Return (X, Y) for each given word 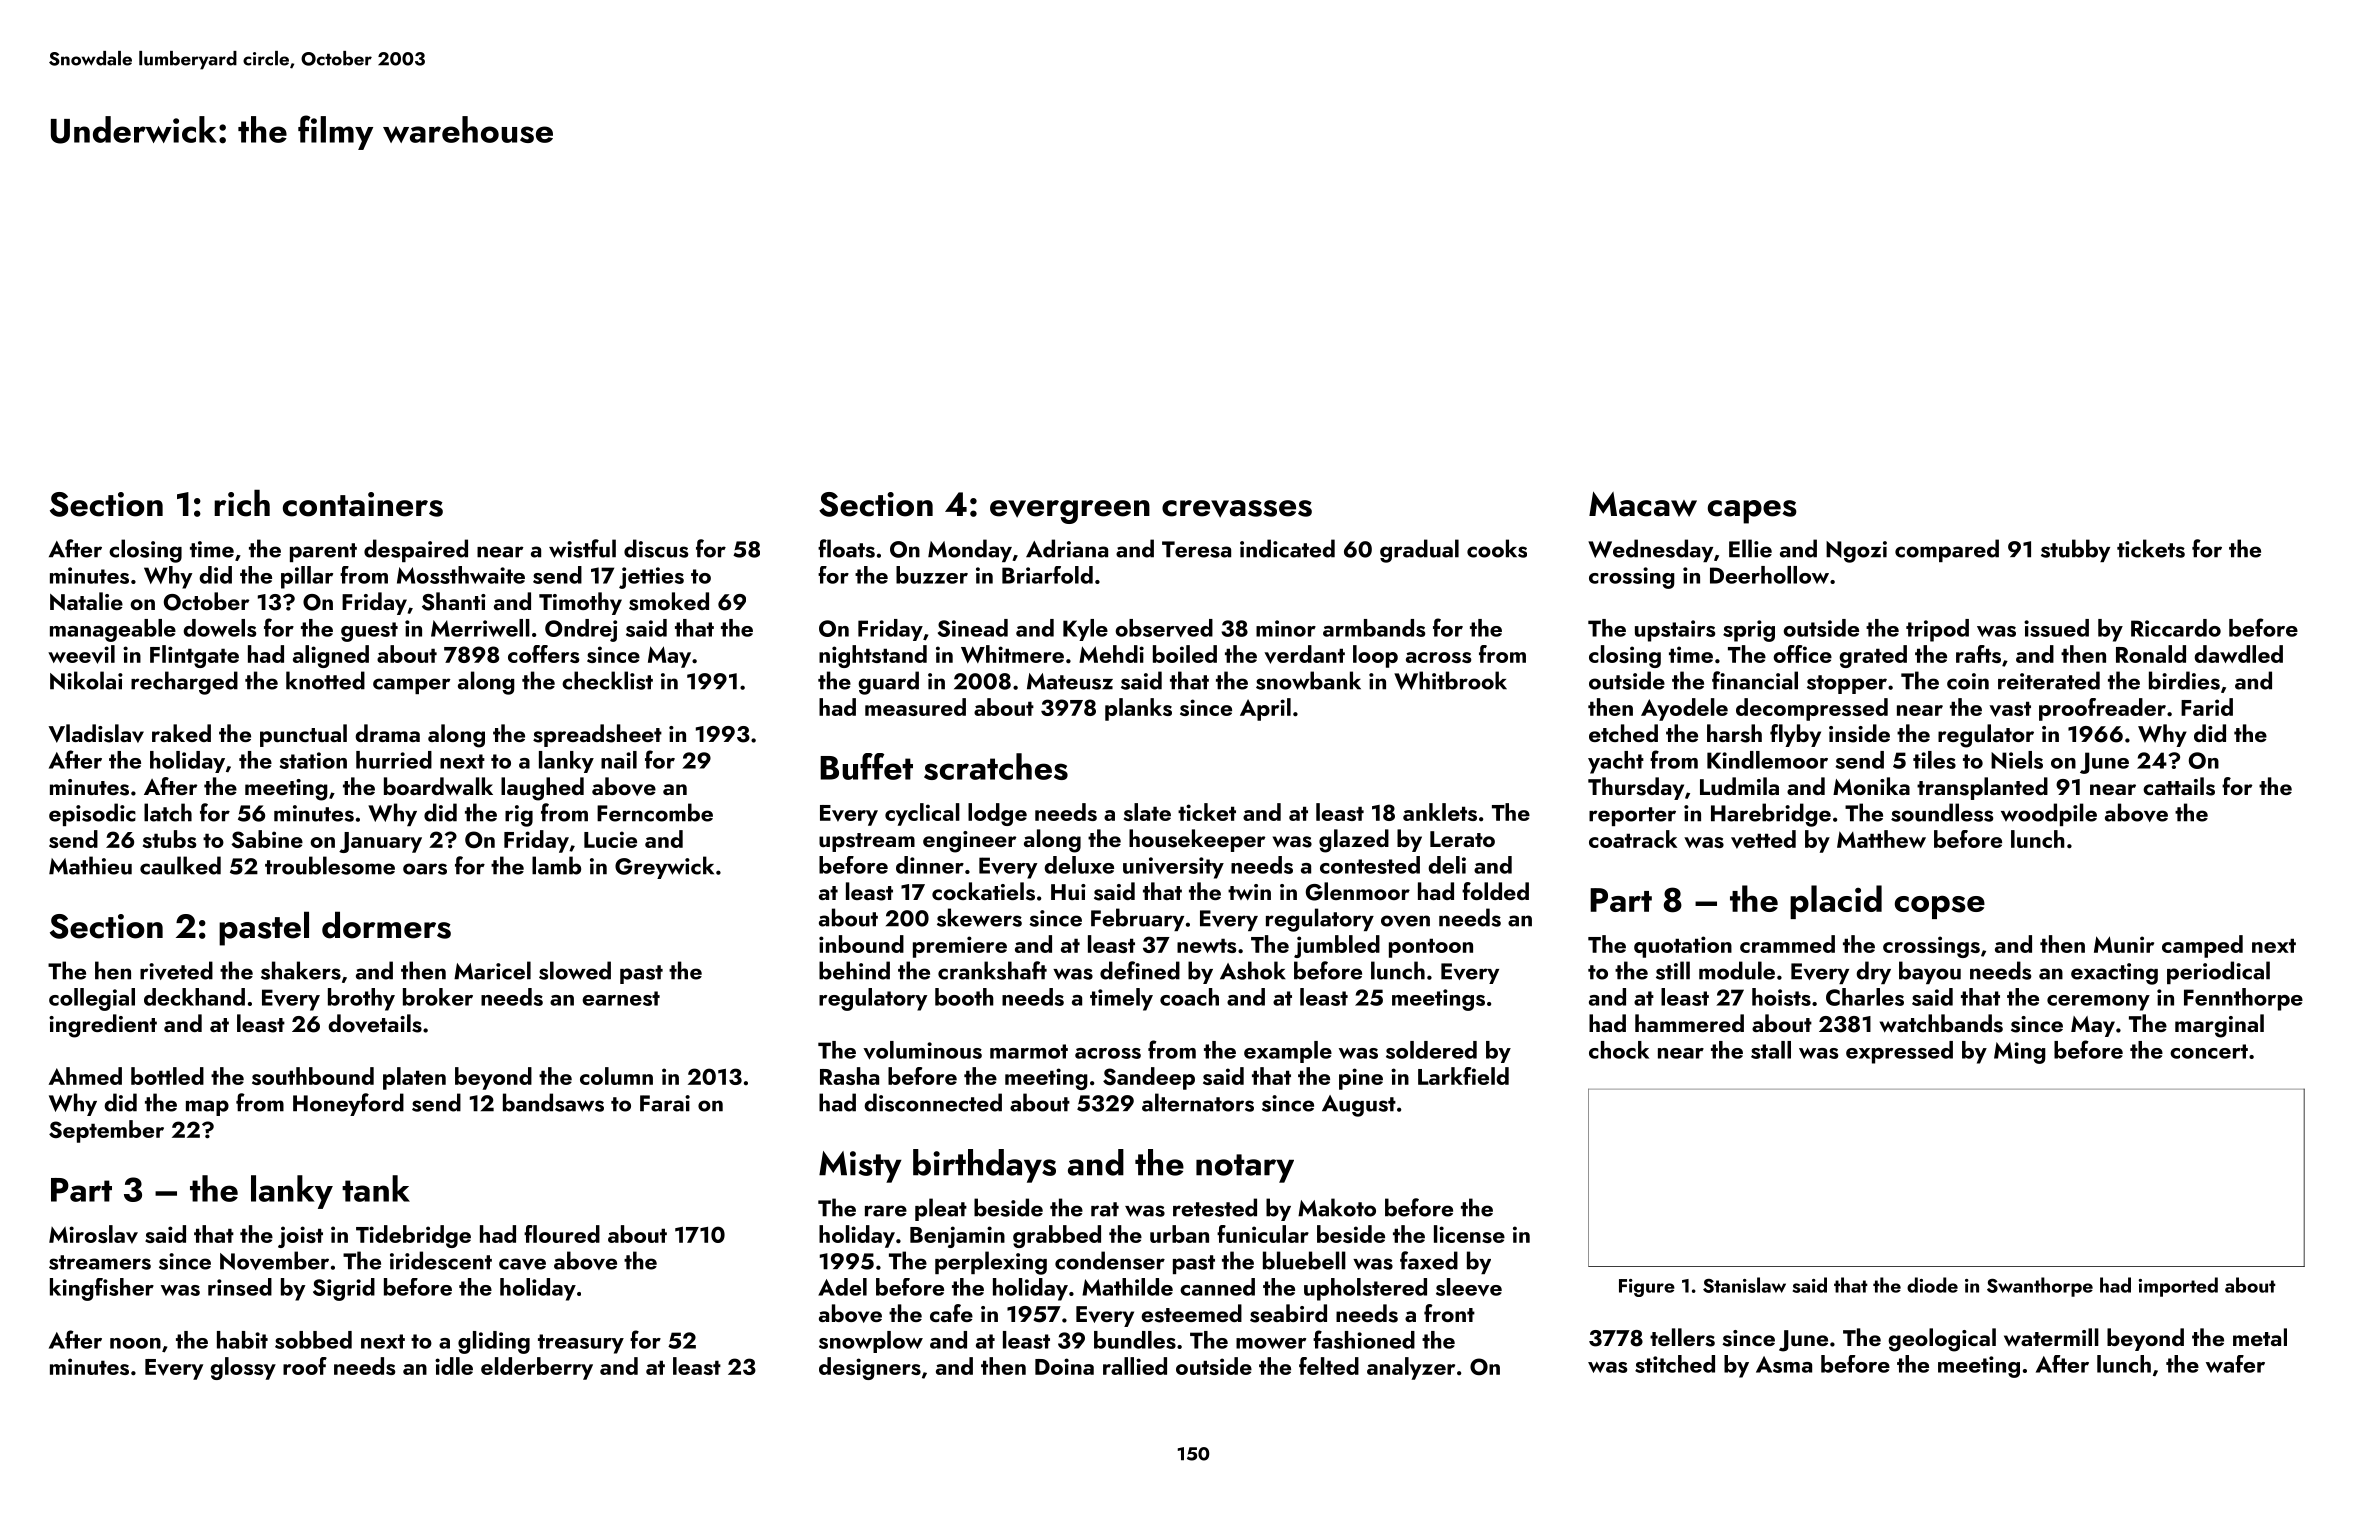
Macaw (1643, 504)
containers (363, 504)
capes (1752, 512)
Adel (842, 1287)
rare (886, 1211)
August (1359, 1106)
